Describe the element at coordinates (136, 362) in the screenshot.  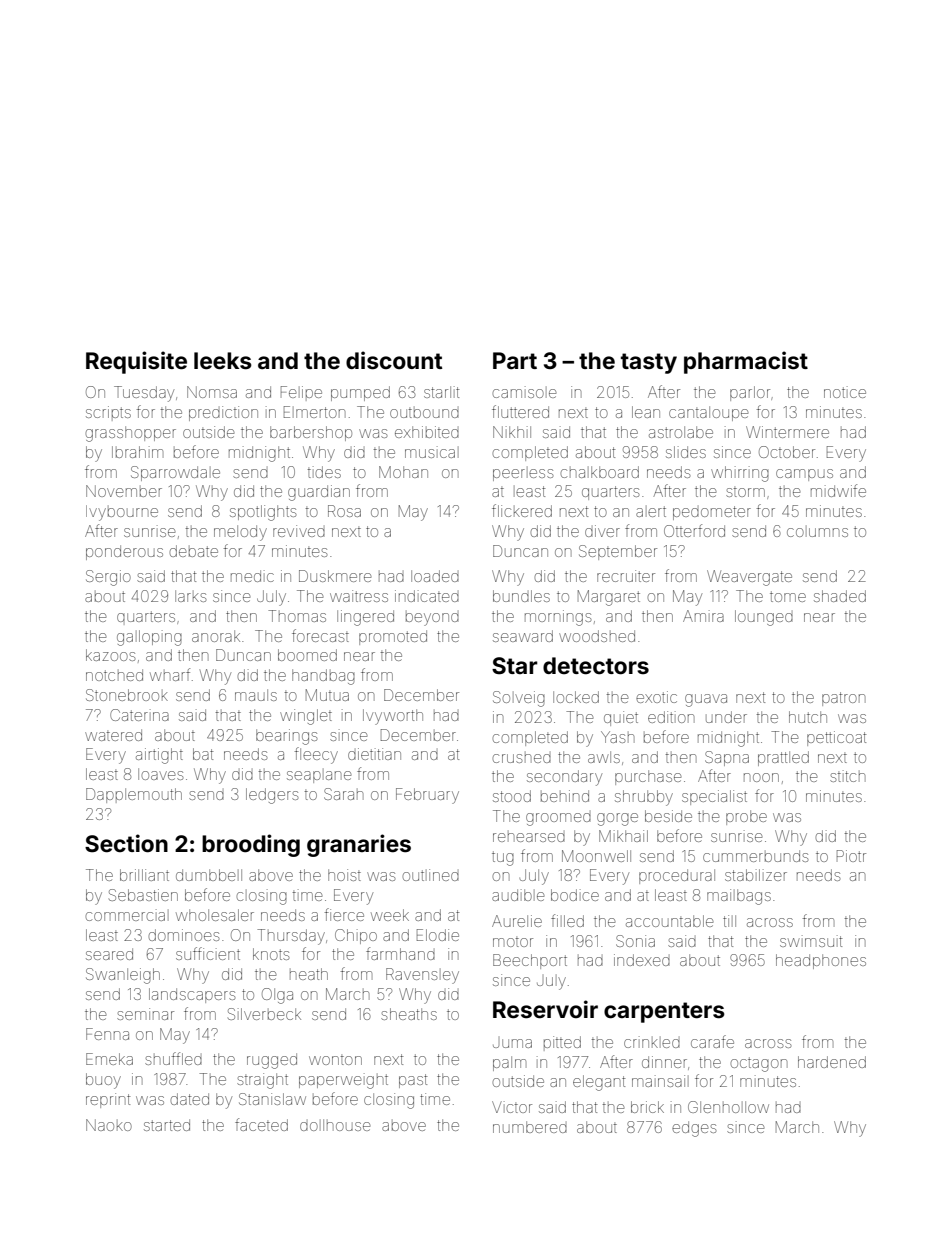
I see `Requisite` at that location.
